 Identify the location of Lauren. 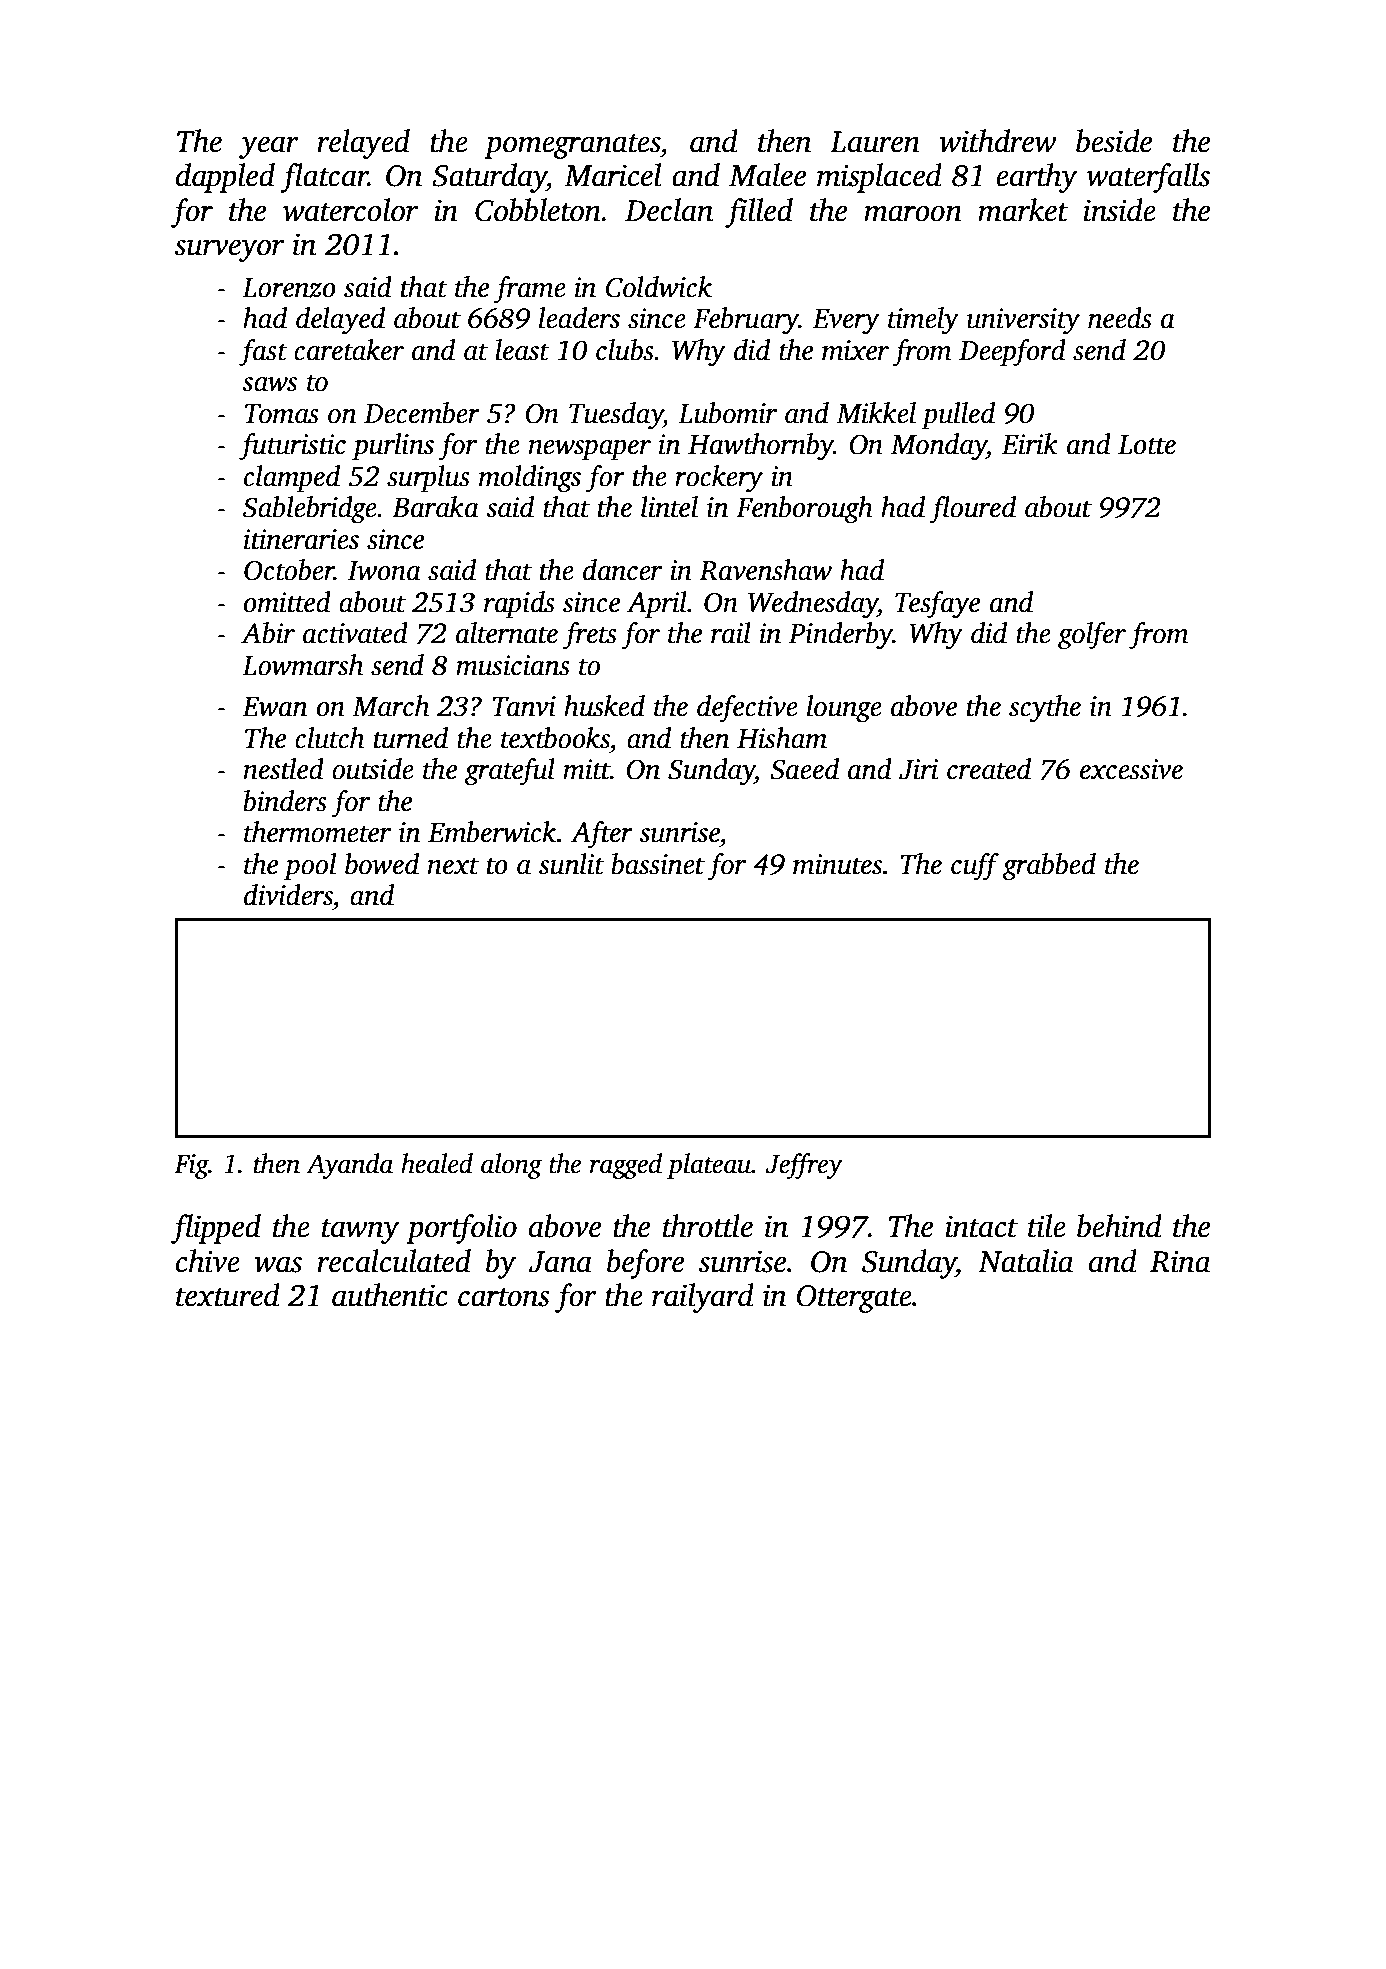
(875, 142).
